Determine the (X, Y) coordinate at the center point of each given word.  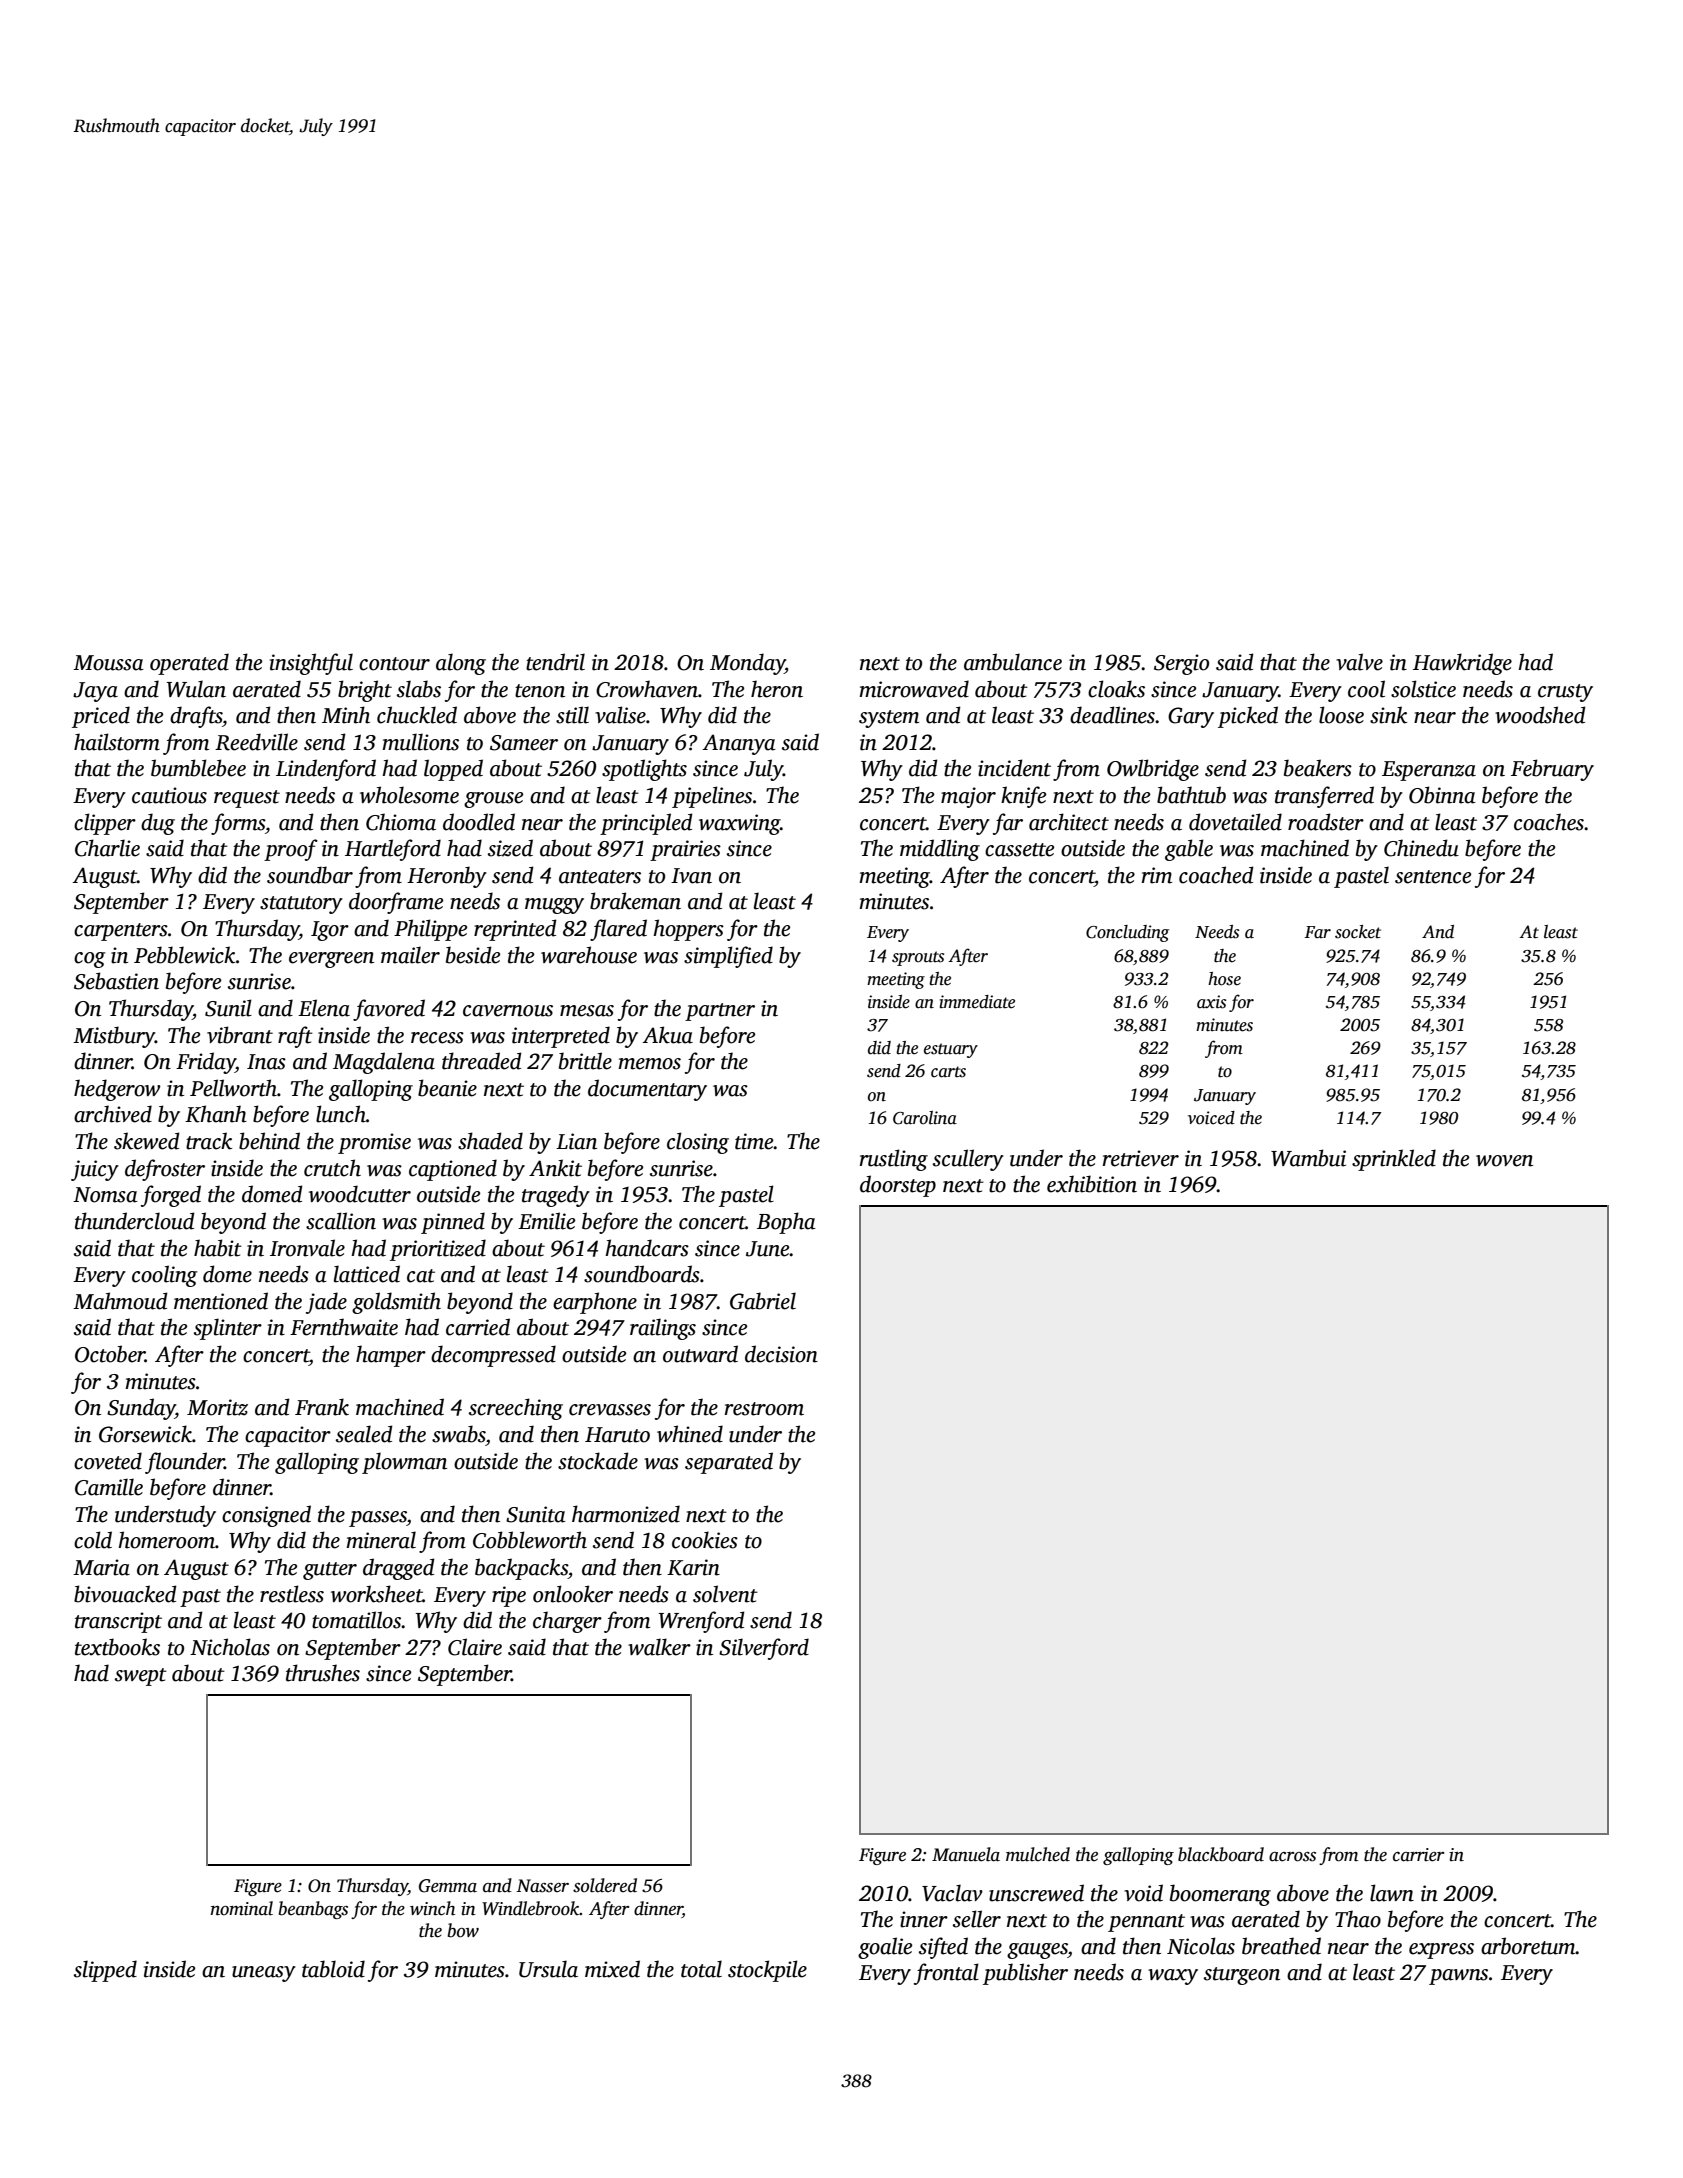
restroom (764, 1409)
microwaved (914, 689)
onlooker (573, 1594)
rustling (894, 1160)
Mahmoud (120, 1301)
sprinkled (1394, 1160)
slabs (419, 689)
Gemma (448, 1886)
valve (1359, 662)
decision (781, 1354)
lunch (341, 1114)
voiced (1211, 1118)
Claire (475, 1647)
